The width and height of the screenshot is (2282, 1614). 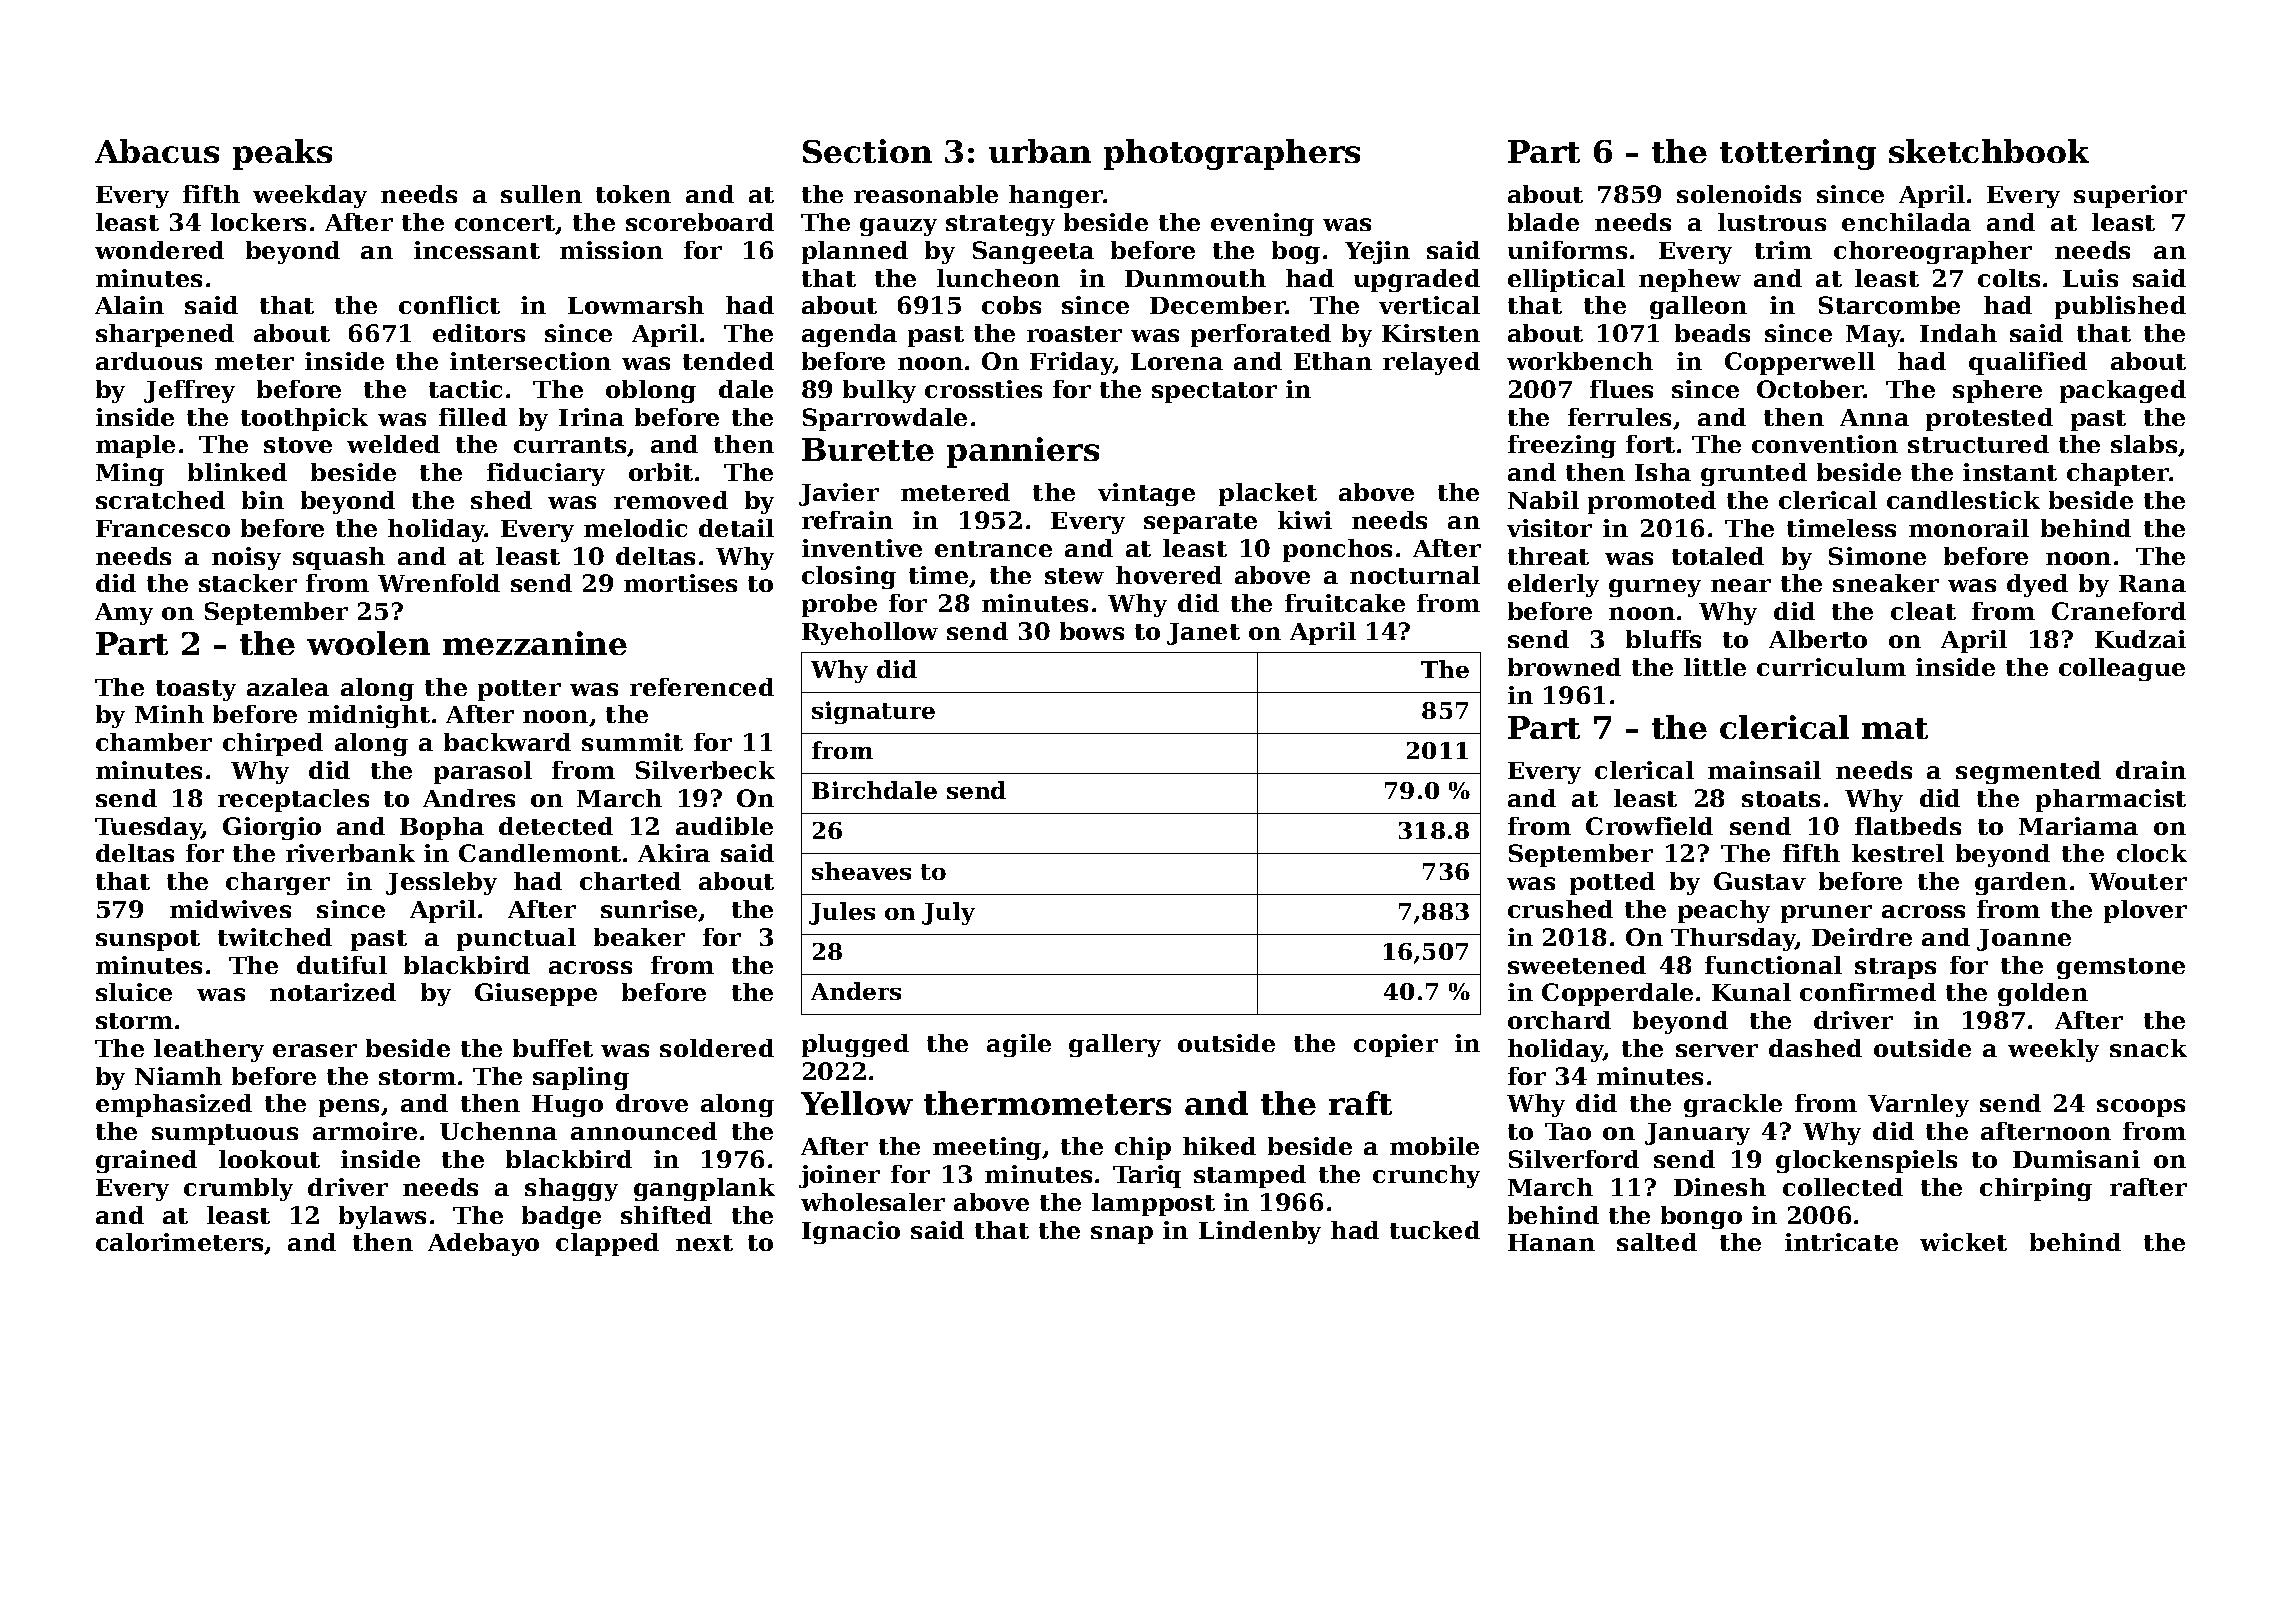 I want to click on wholesaler, so click(x=873, y=1202).
